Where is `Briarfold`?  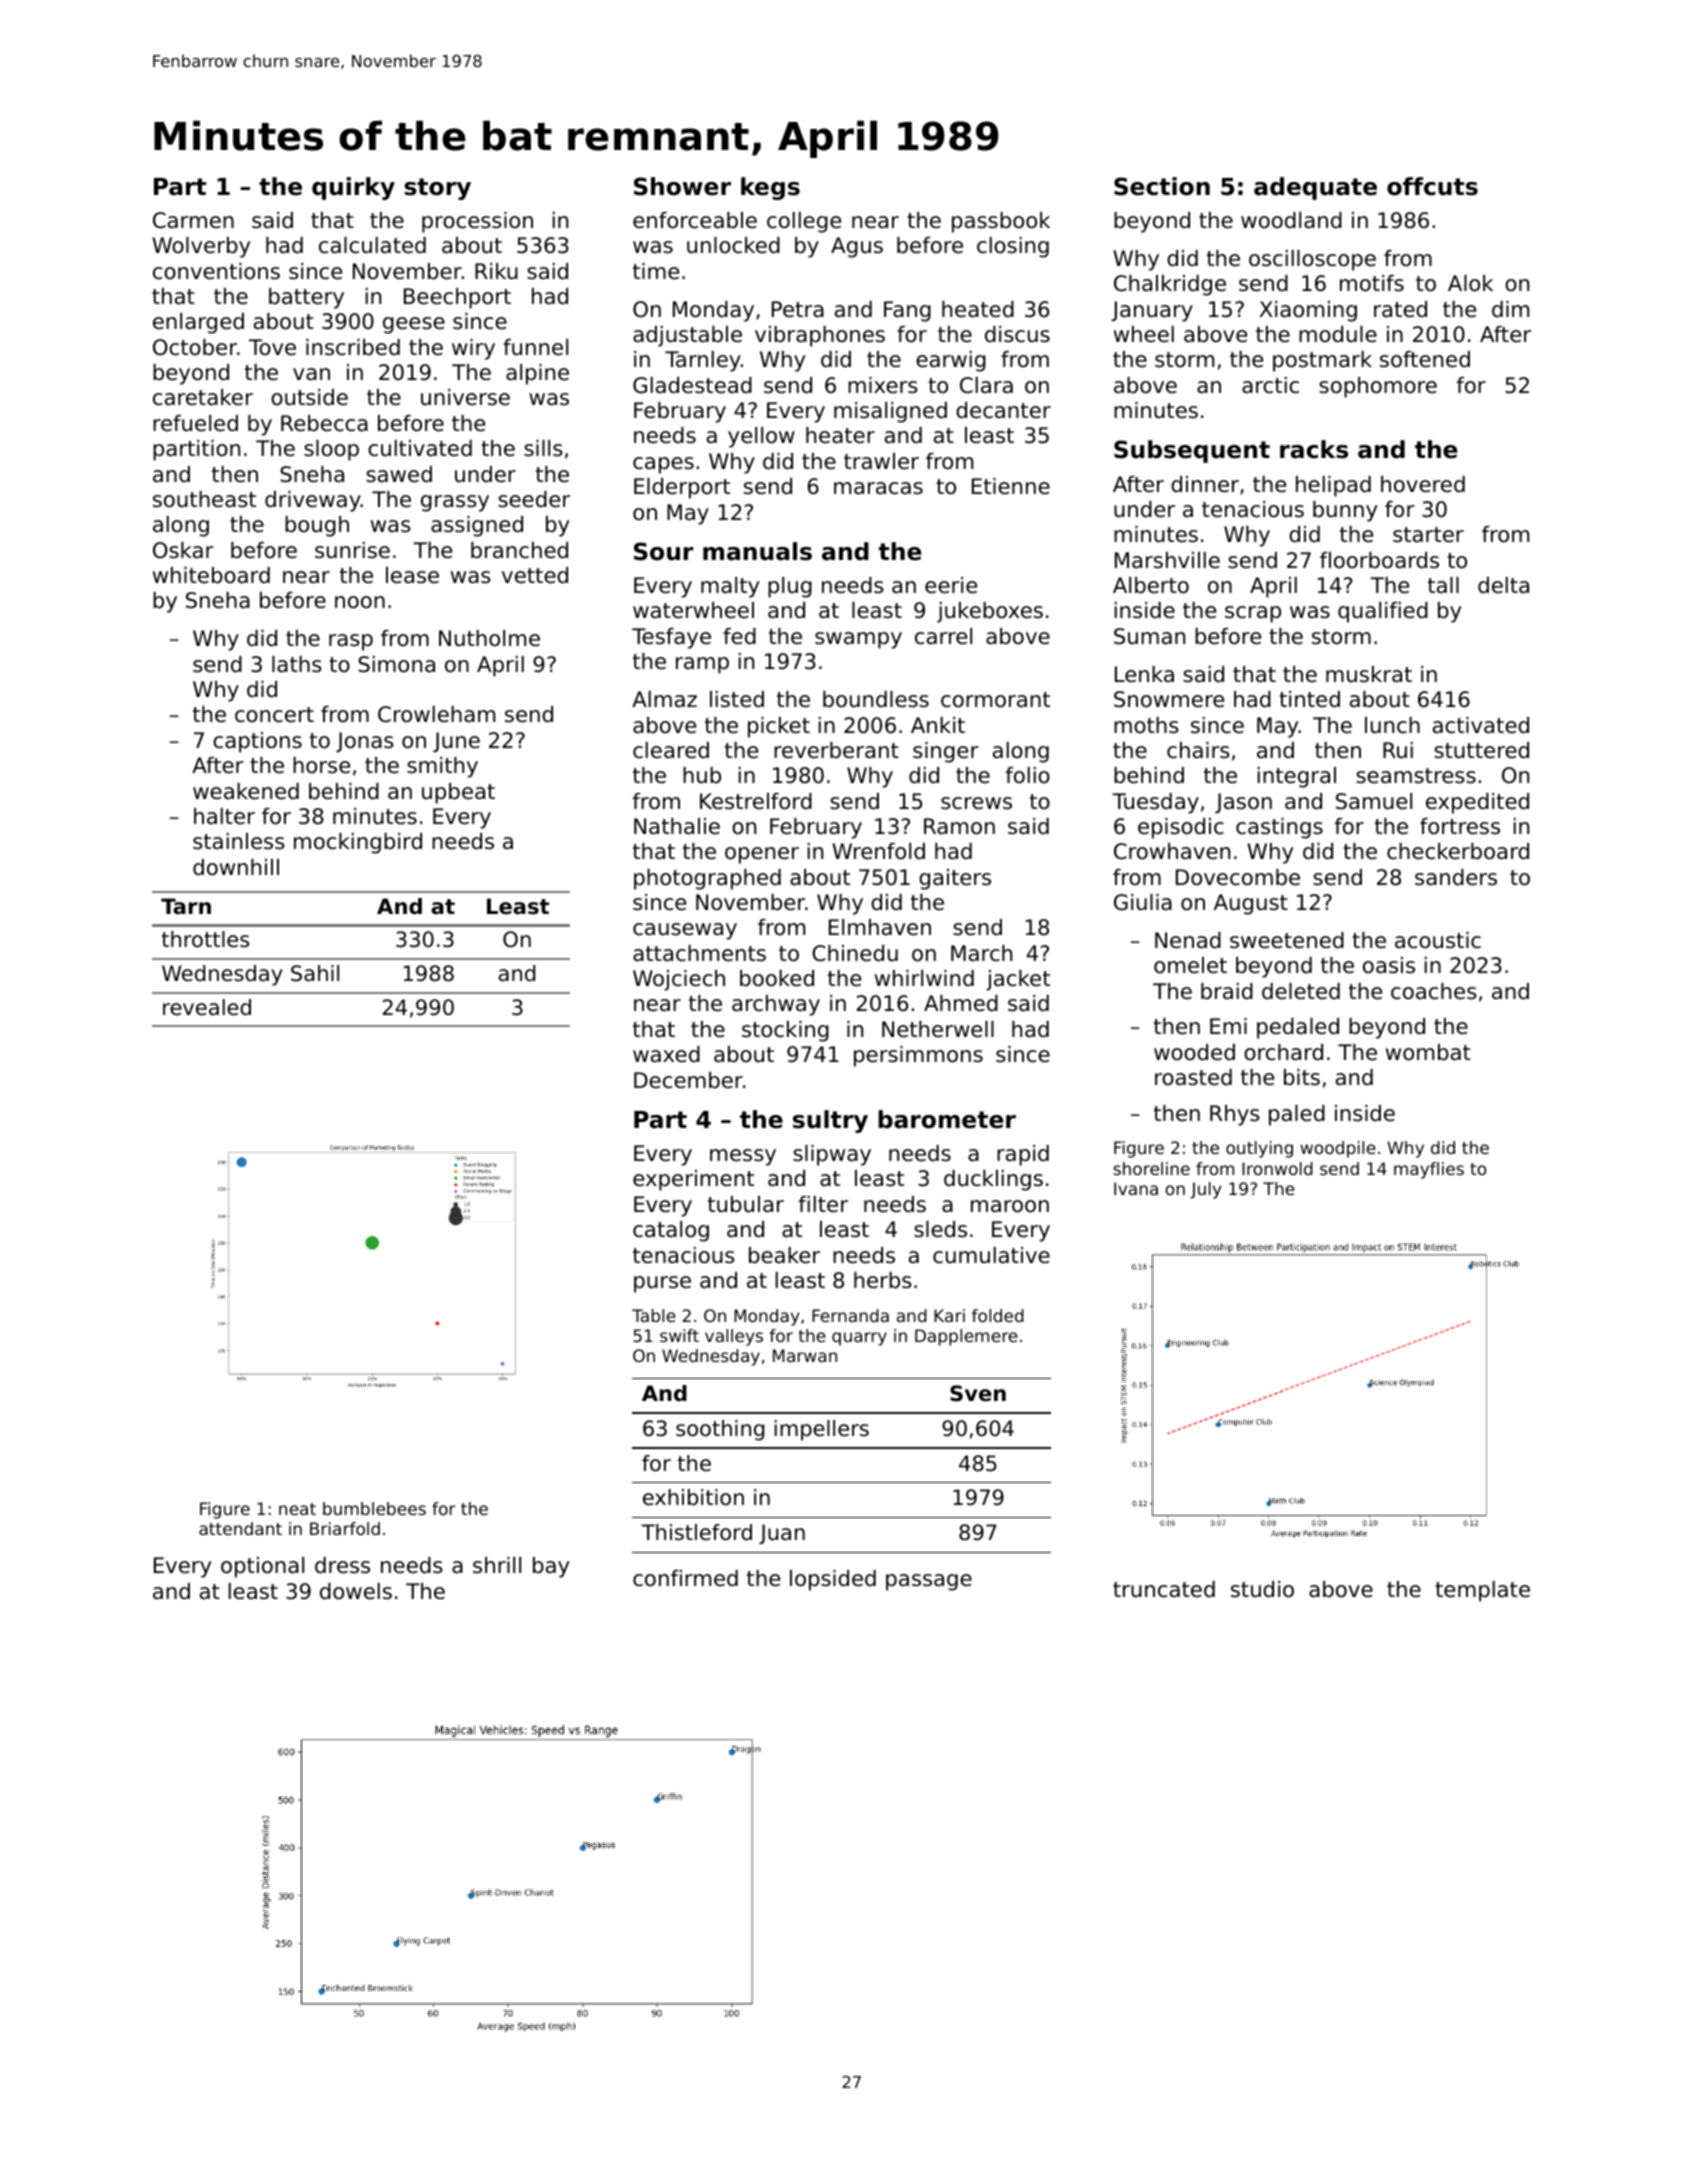 Briarfold is located at coordinates (345, 1528).
